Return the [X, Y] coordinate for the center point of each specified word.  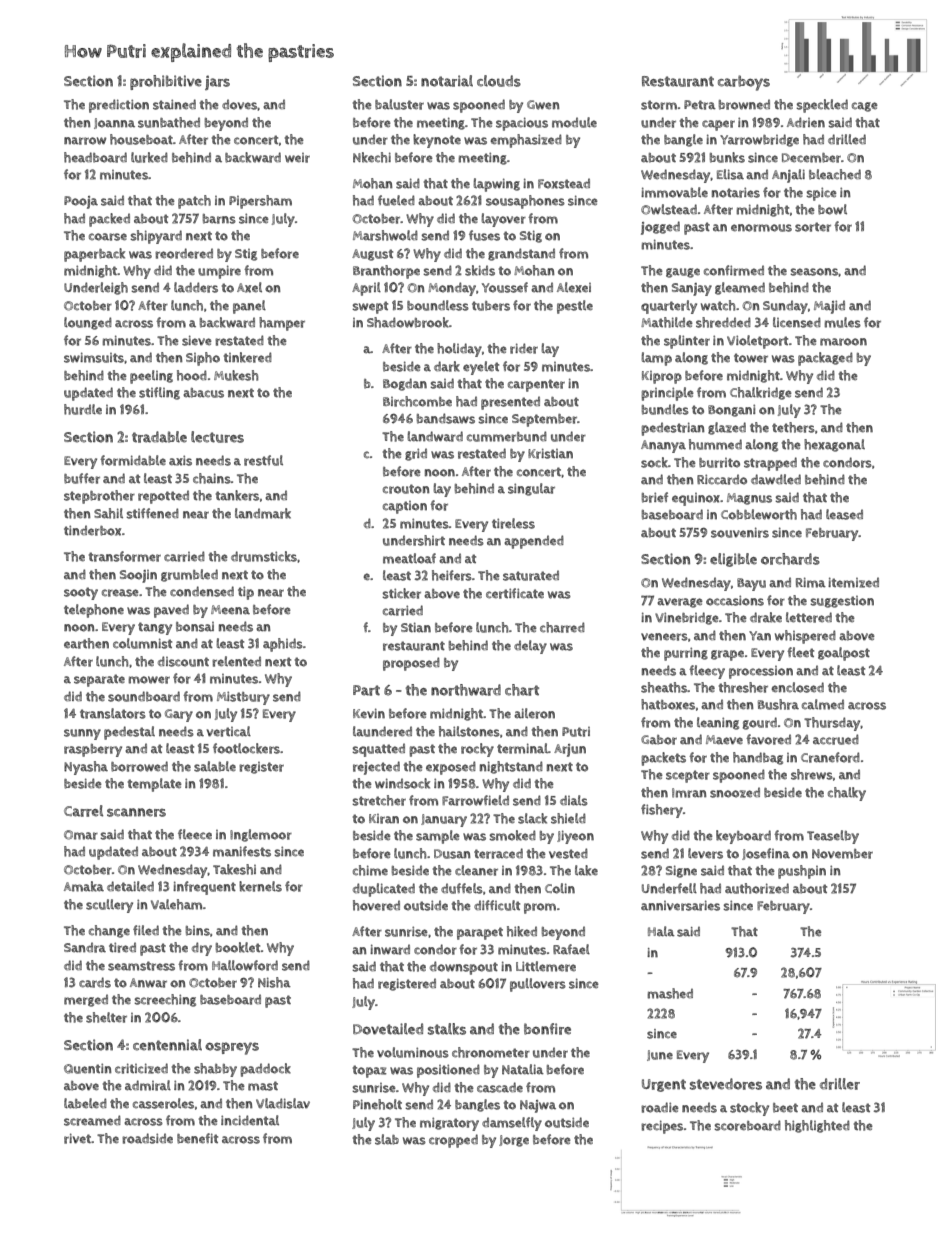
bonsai [195, 627]
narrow [85, 141]
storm [659, 105]
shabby [215, 1070]
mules [843, 322]
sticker [401, 593]
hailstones [469, 731]
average [680, 603]
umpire [219, 272]
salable [215, 766]
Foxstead [564, 183]
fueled [396, 200]
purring [686, 654]
